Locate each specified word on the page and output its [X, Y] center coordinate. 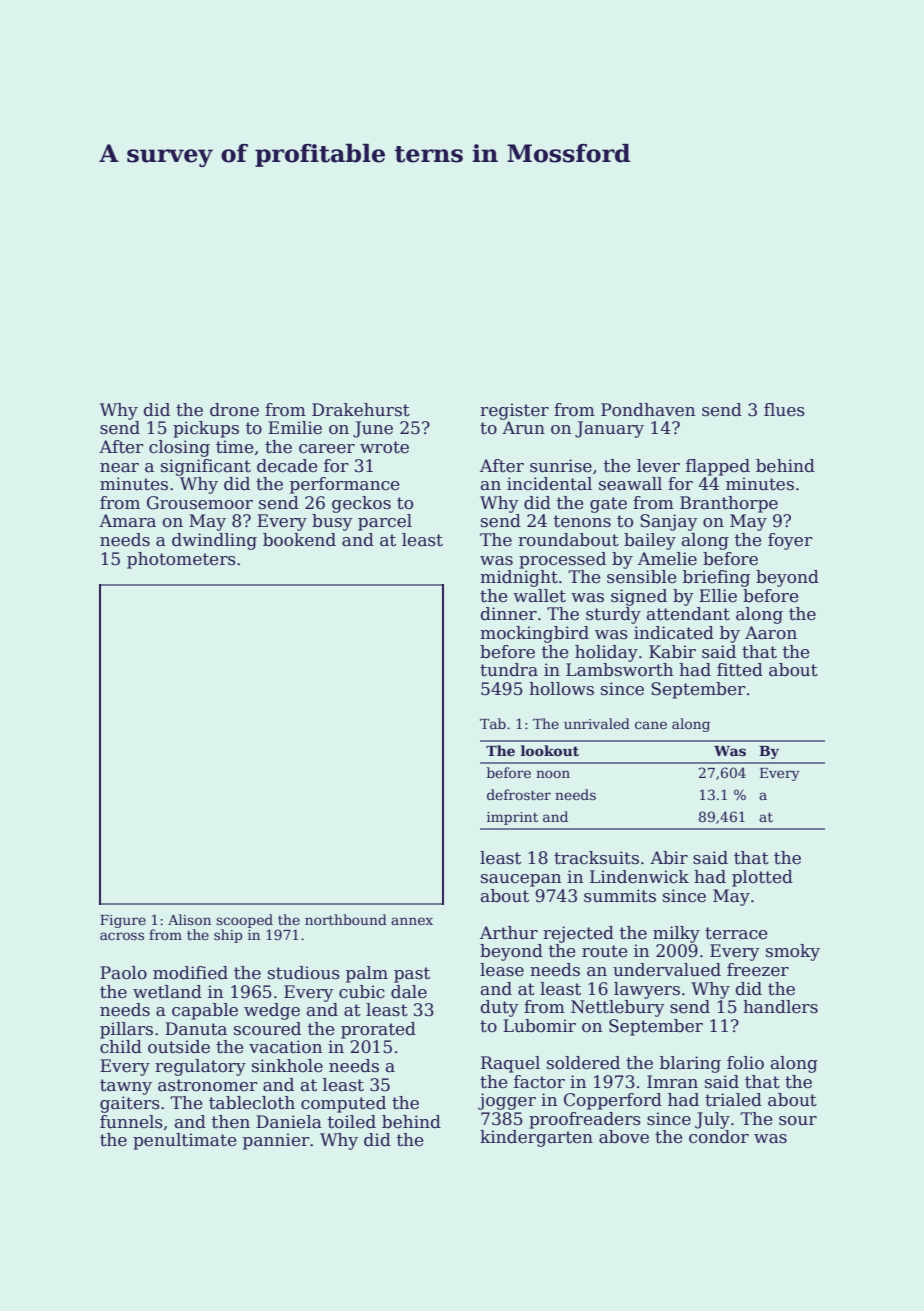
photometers [181, 560]
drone [234, 410]
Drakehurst [361, 410]
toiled [352, 1122]
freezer [758, 970]
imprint [512, 818]
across [122, 936]
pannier [276, 1141]
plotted [762, 878]
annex [412, 921]
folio [745, 1063]
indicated [674, 633]
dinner [509, 614]
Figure [123, 921]
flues [784, 410]
